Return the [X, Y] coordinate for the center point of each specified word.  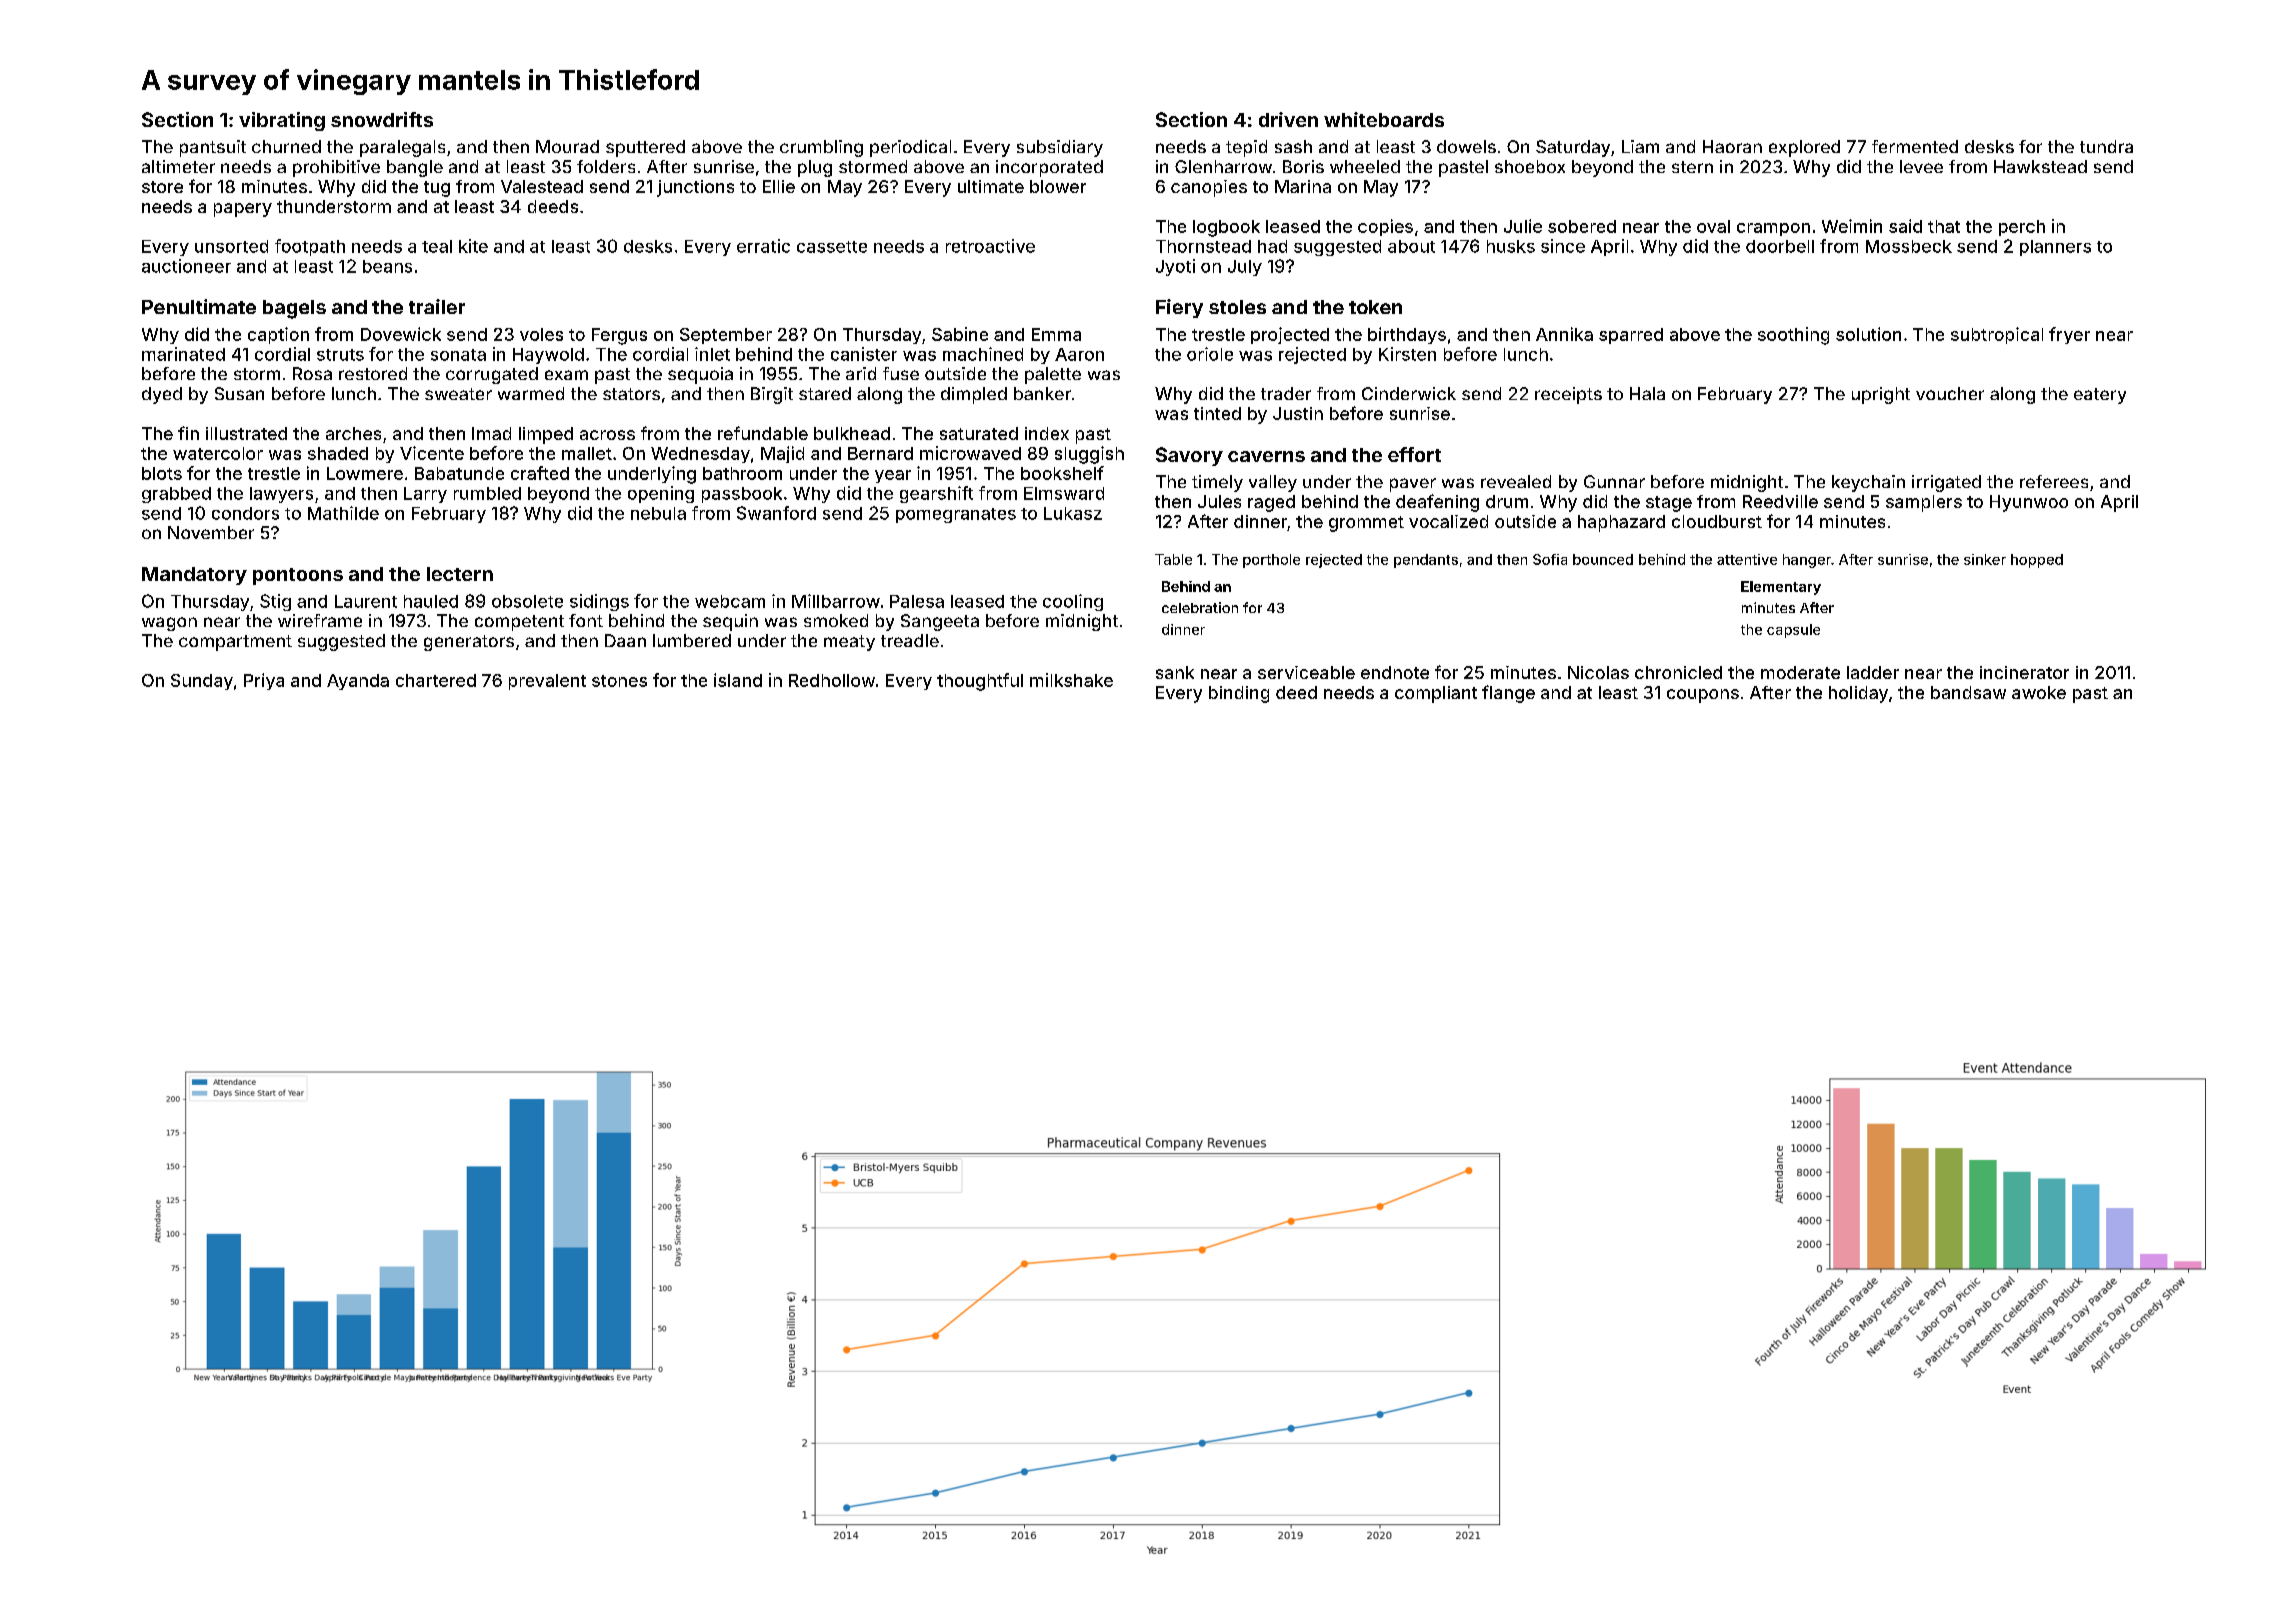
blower [1058, 186]
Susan [239, 393]
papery [243, 210]
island [738, 680]
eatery [2100, 396]
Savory [1189, 456]
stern [1692, 167]
